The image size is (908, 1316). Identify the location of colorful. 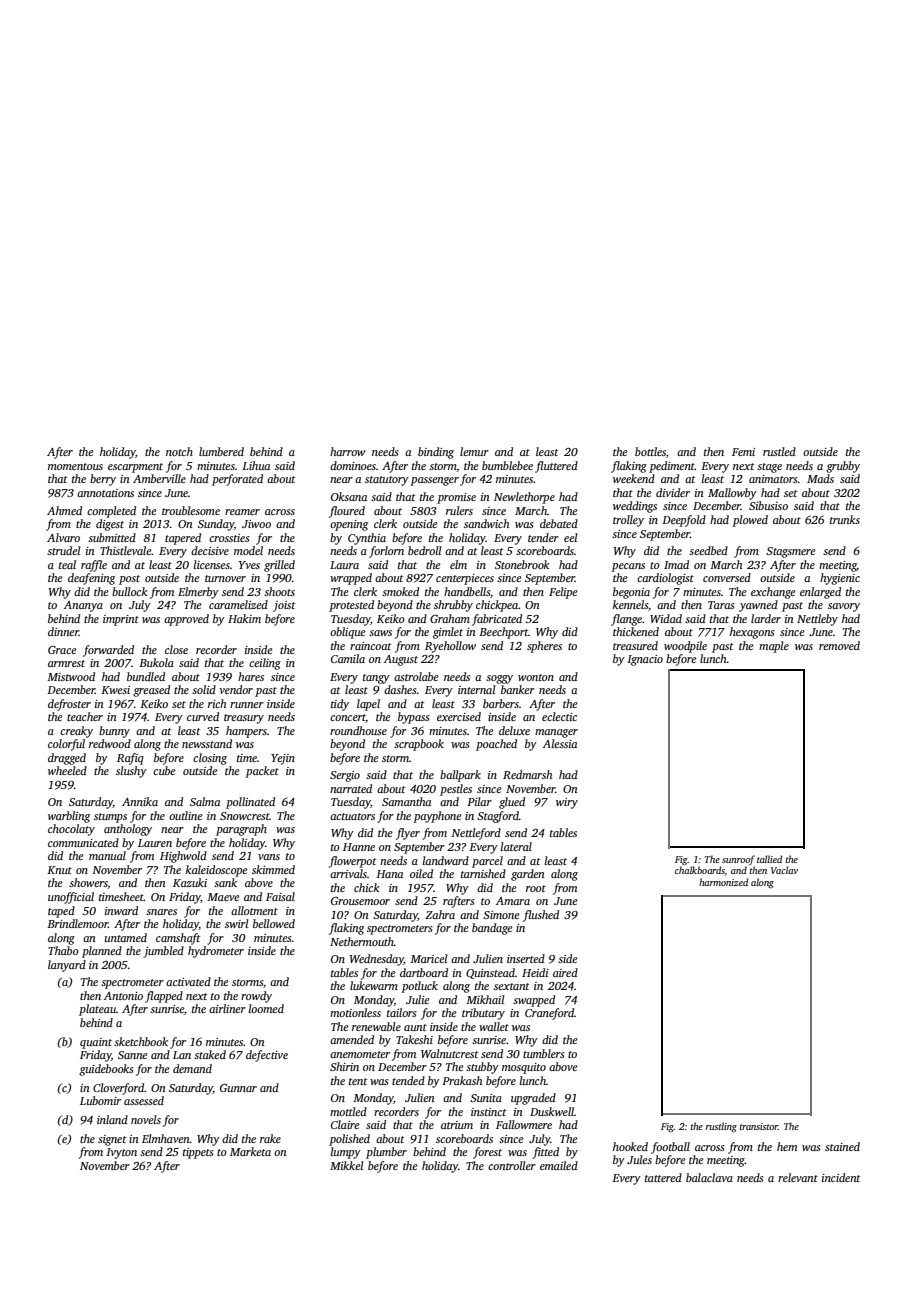
(66, 745).
